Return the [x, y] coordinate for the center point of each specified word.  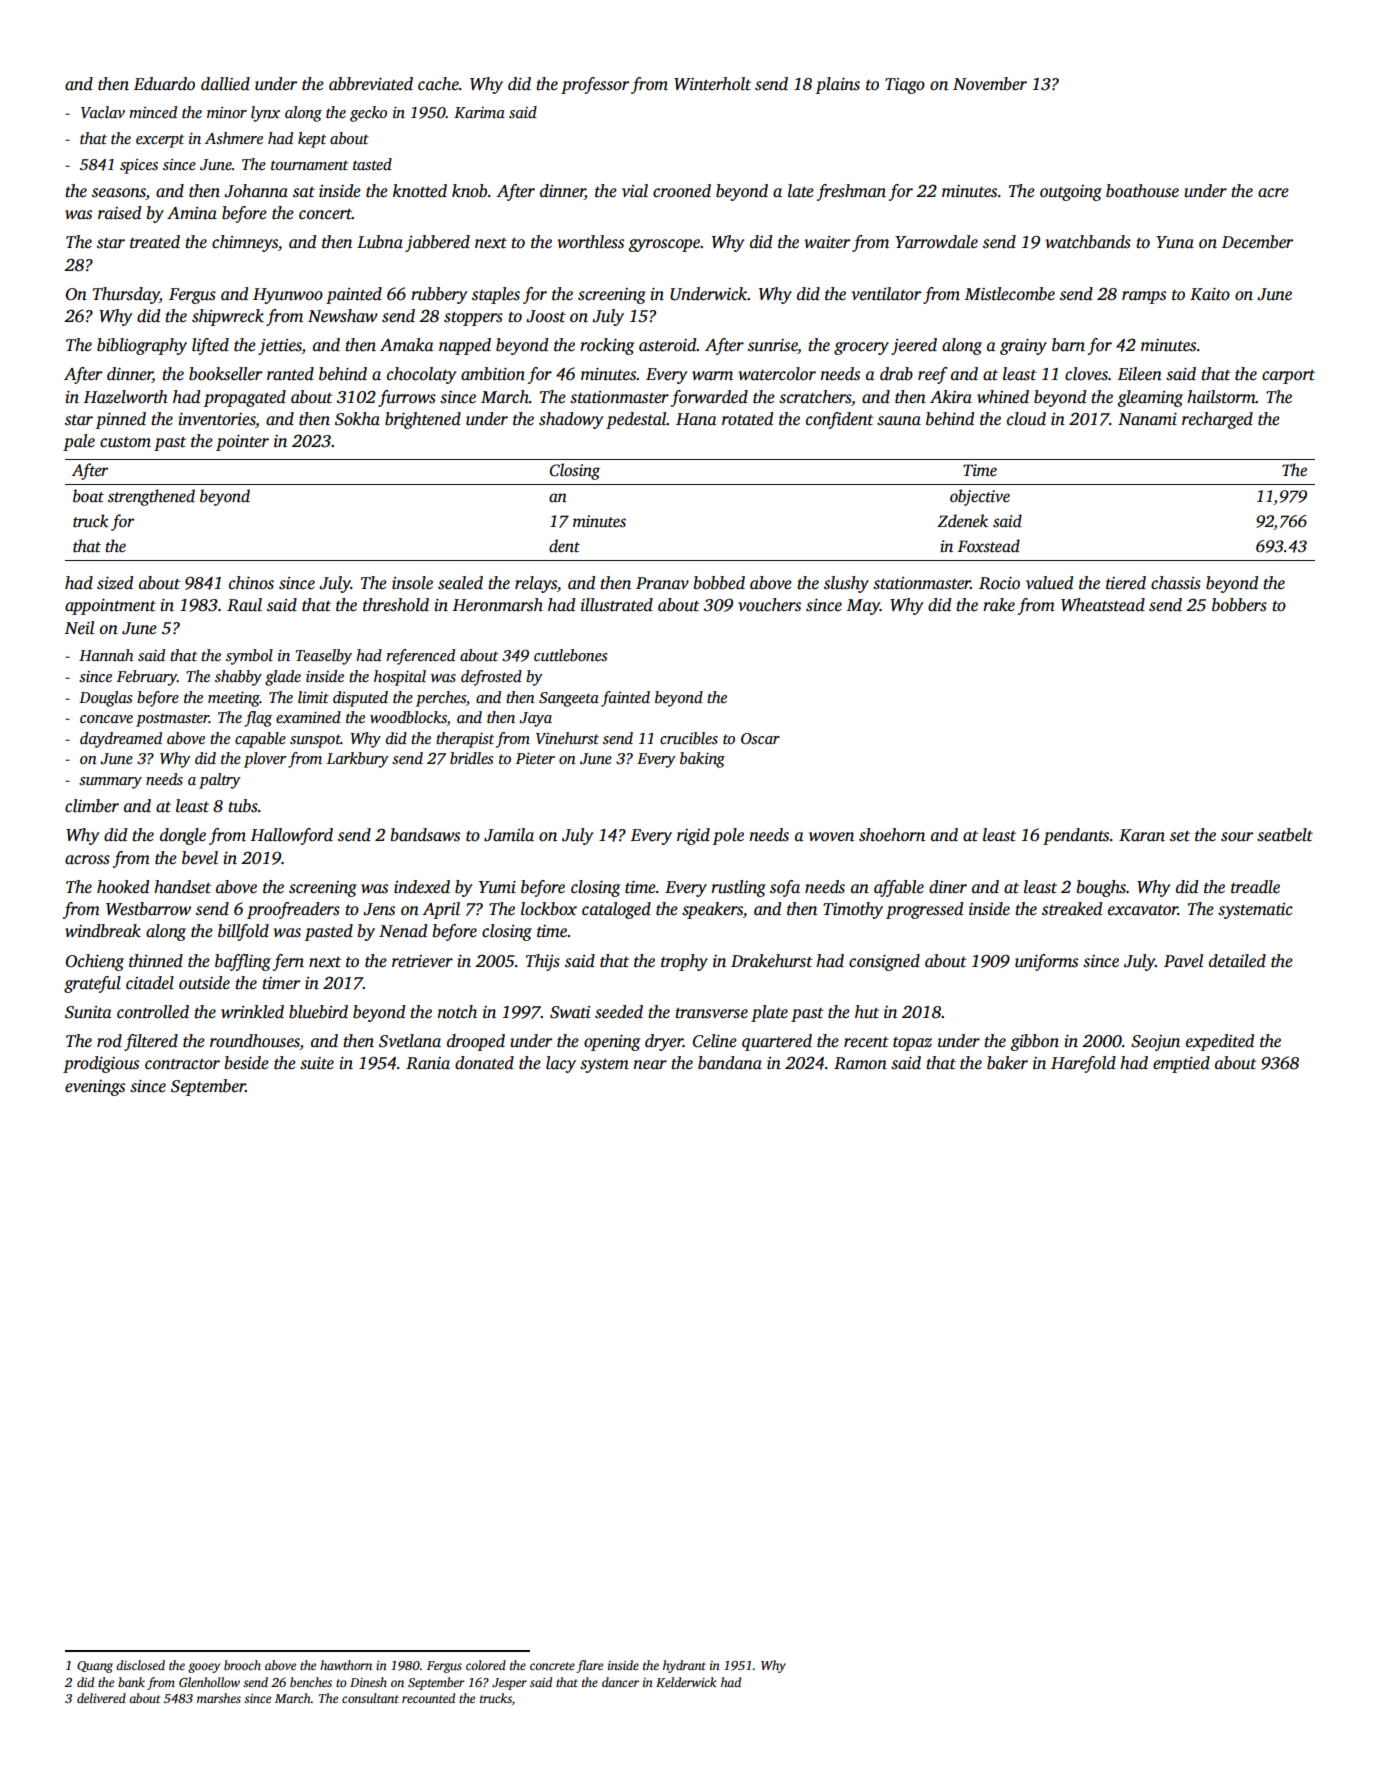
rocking [607, 346]
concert [325, 214]
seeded [619, 1012]
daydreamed [121, 740]
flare [589, 1666]
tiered [1126, 583]
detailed [1237, 961]
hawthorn [346, 1665]
